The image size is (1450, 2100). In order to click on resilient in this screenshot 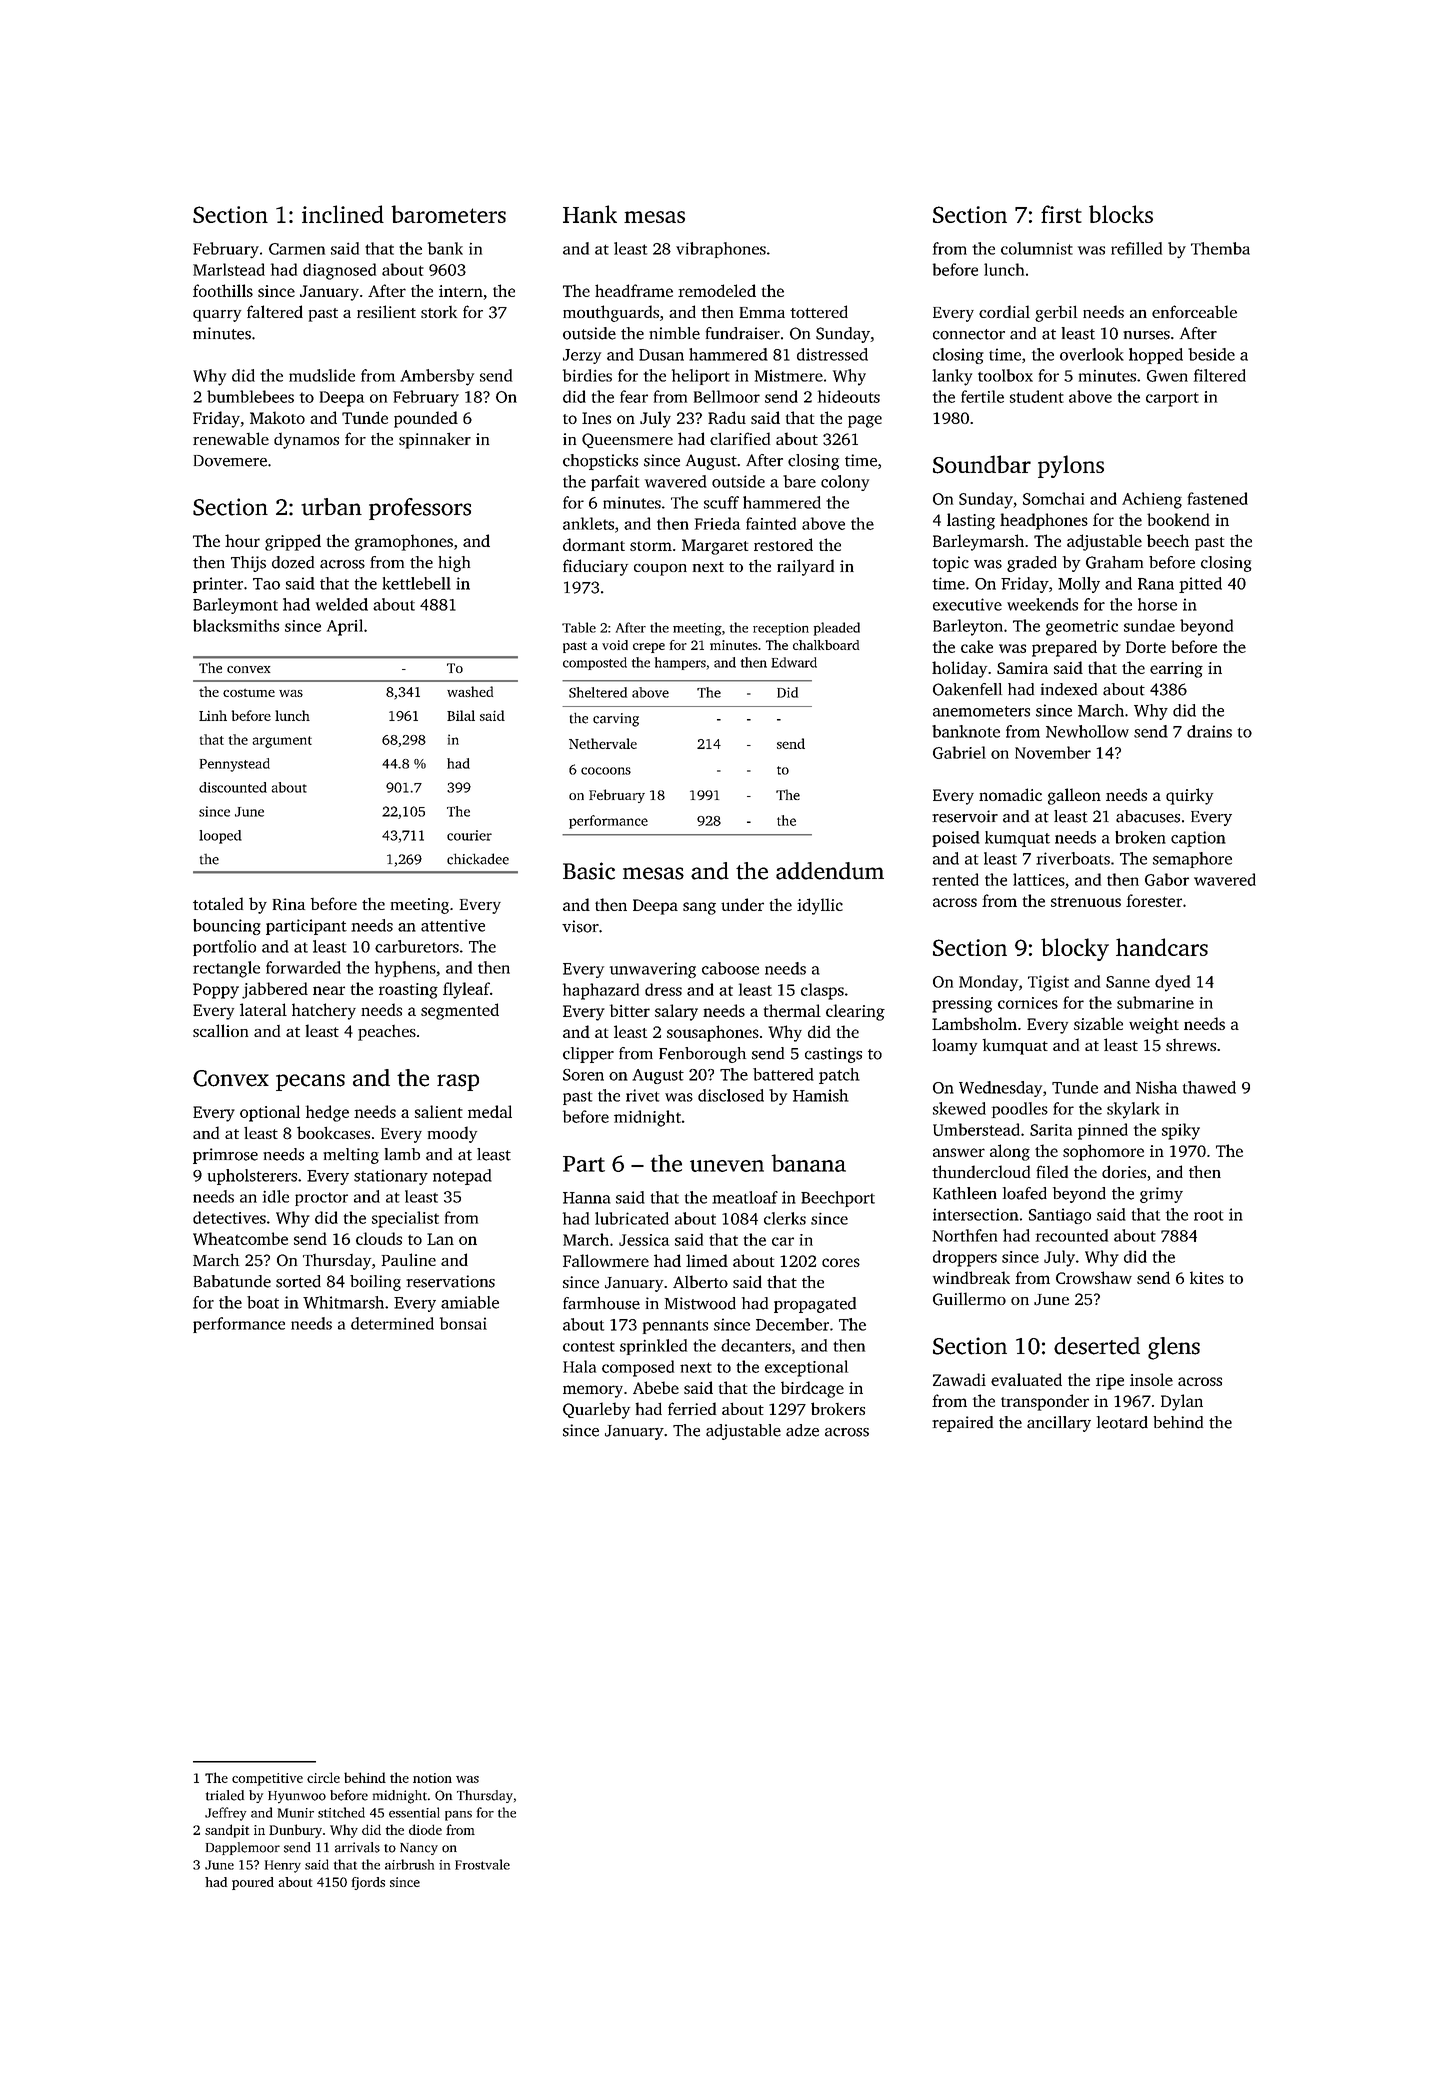, I will do `click(386, 311)`.
